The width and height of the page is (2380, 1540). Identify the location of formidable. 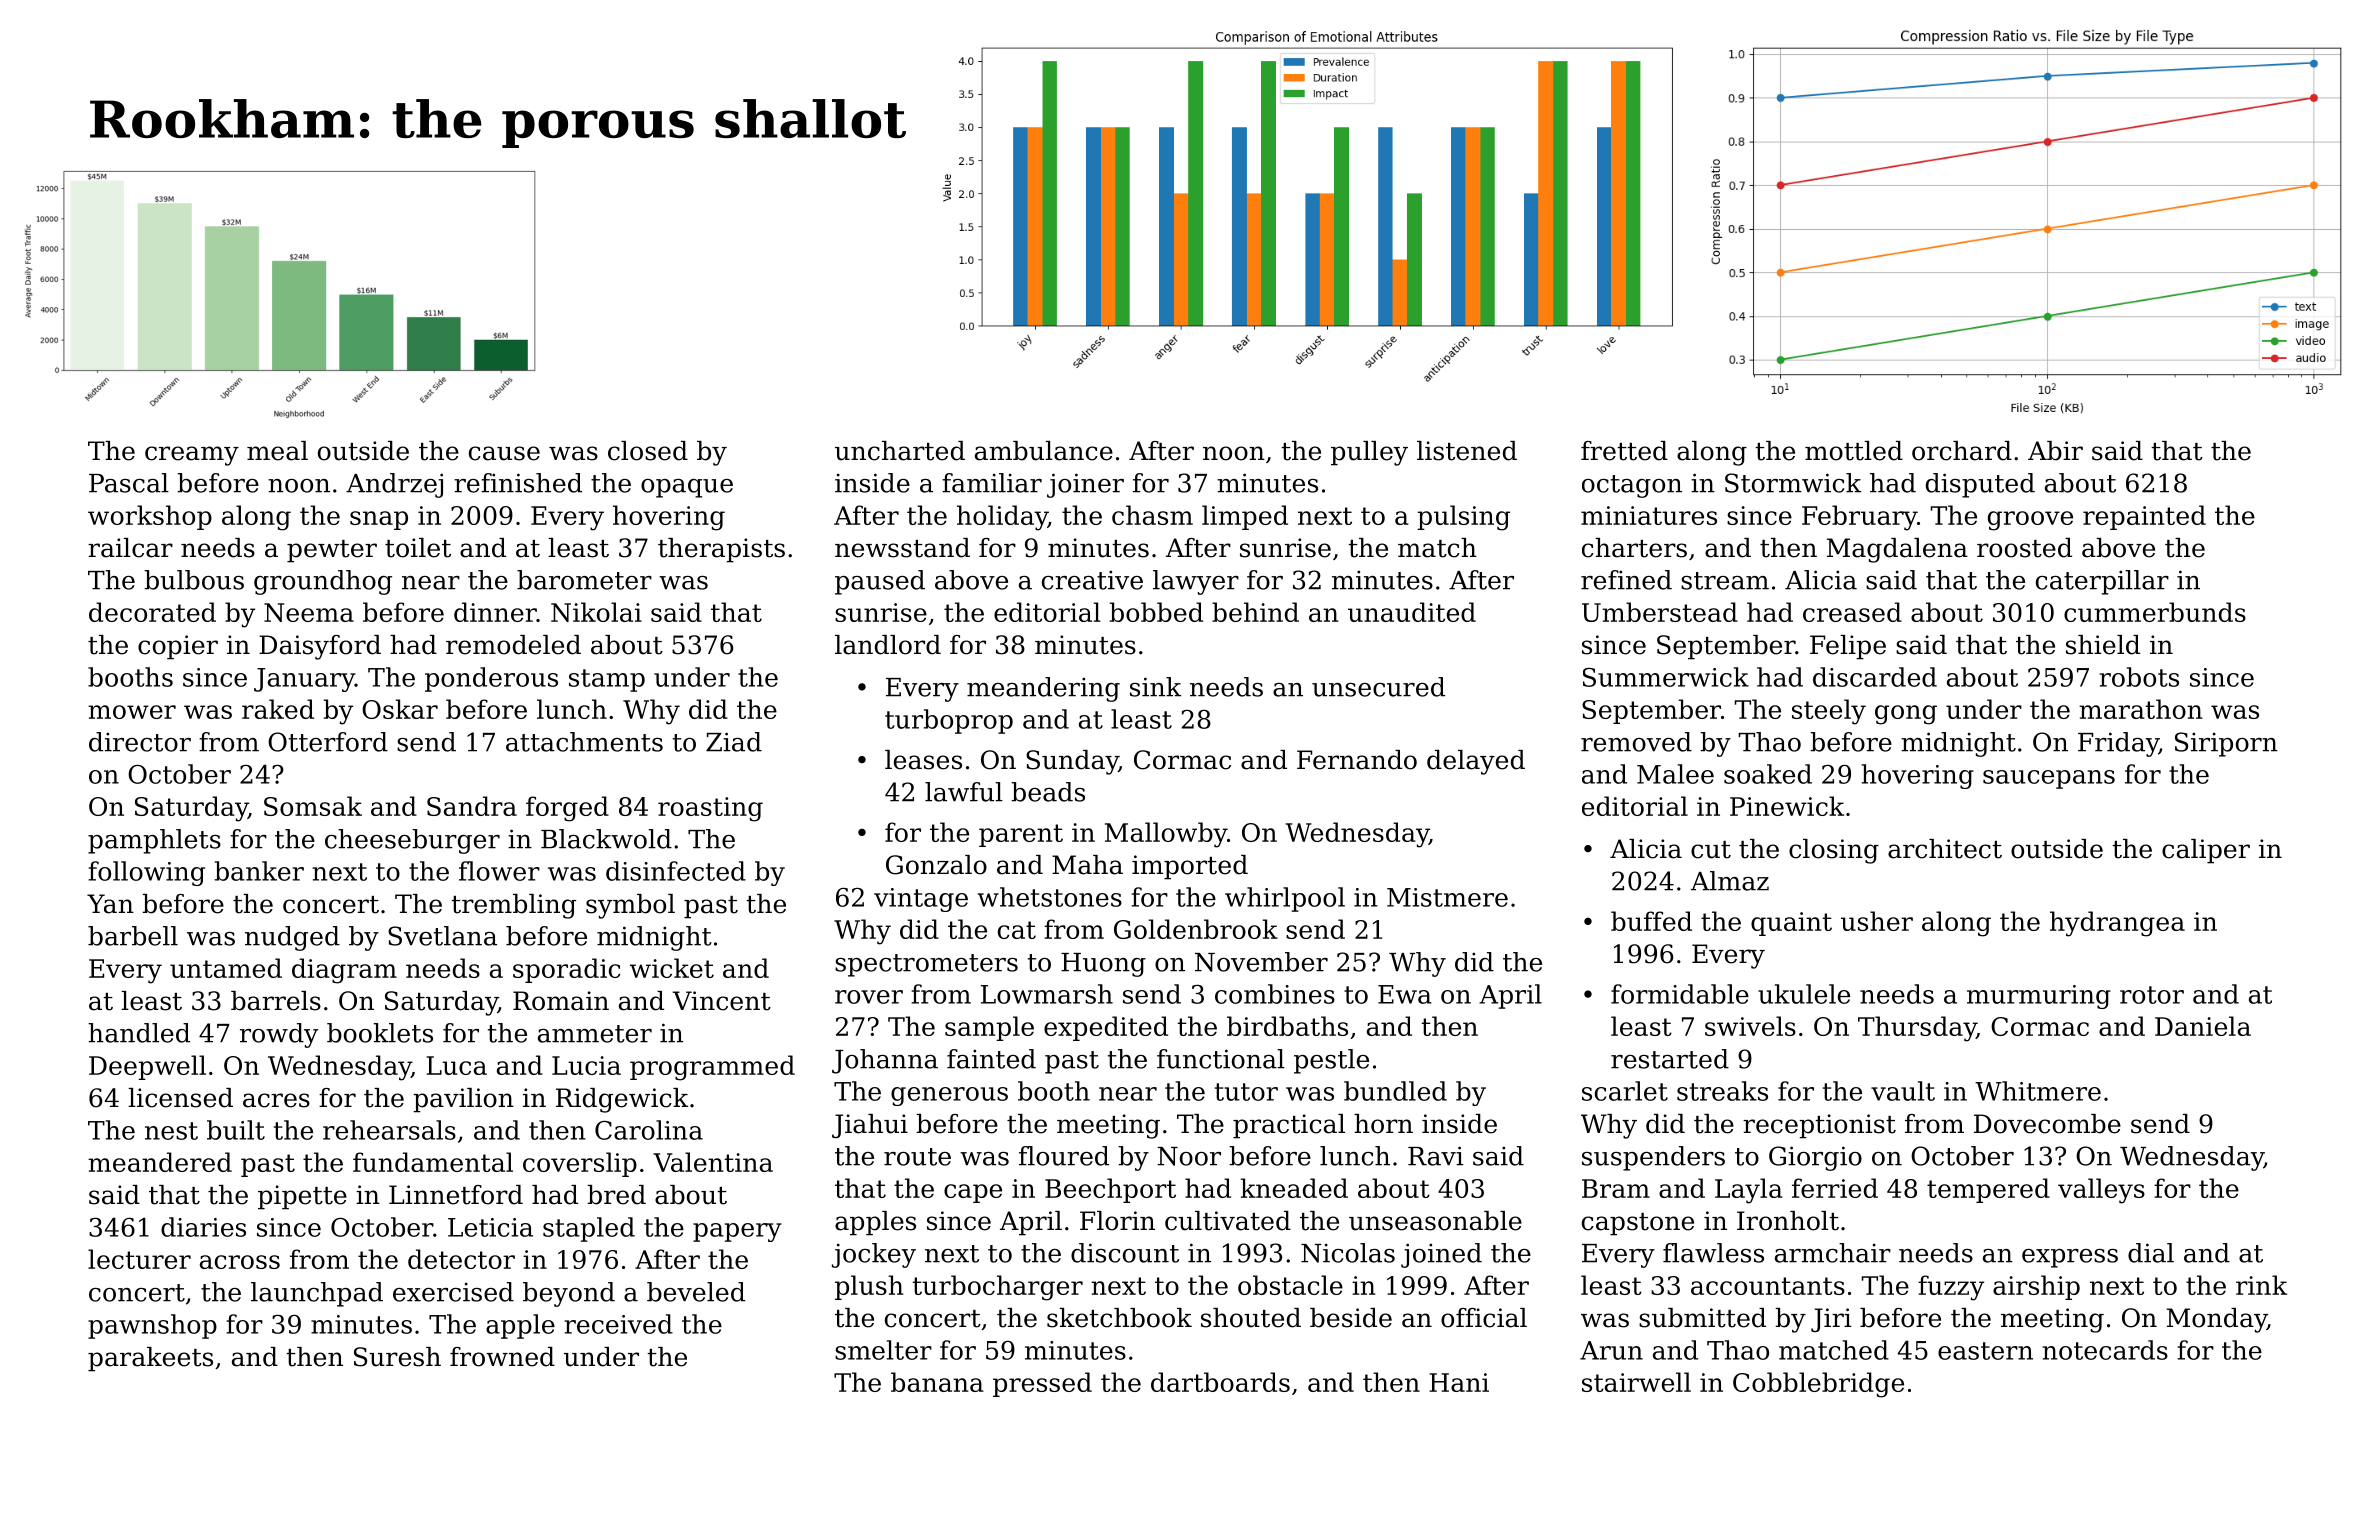
(1680, 994).
